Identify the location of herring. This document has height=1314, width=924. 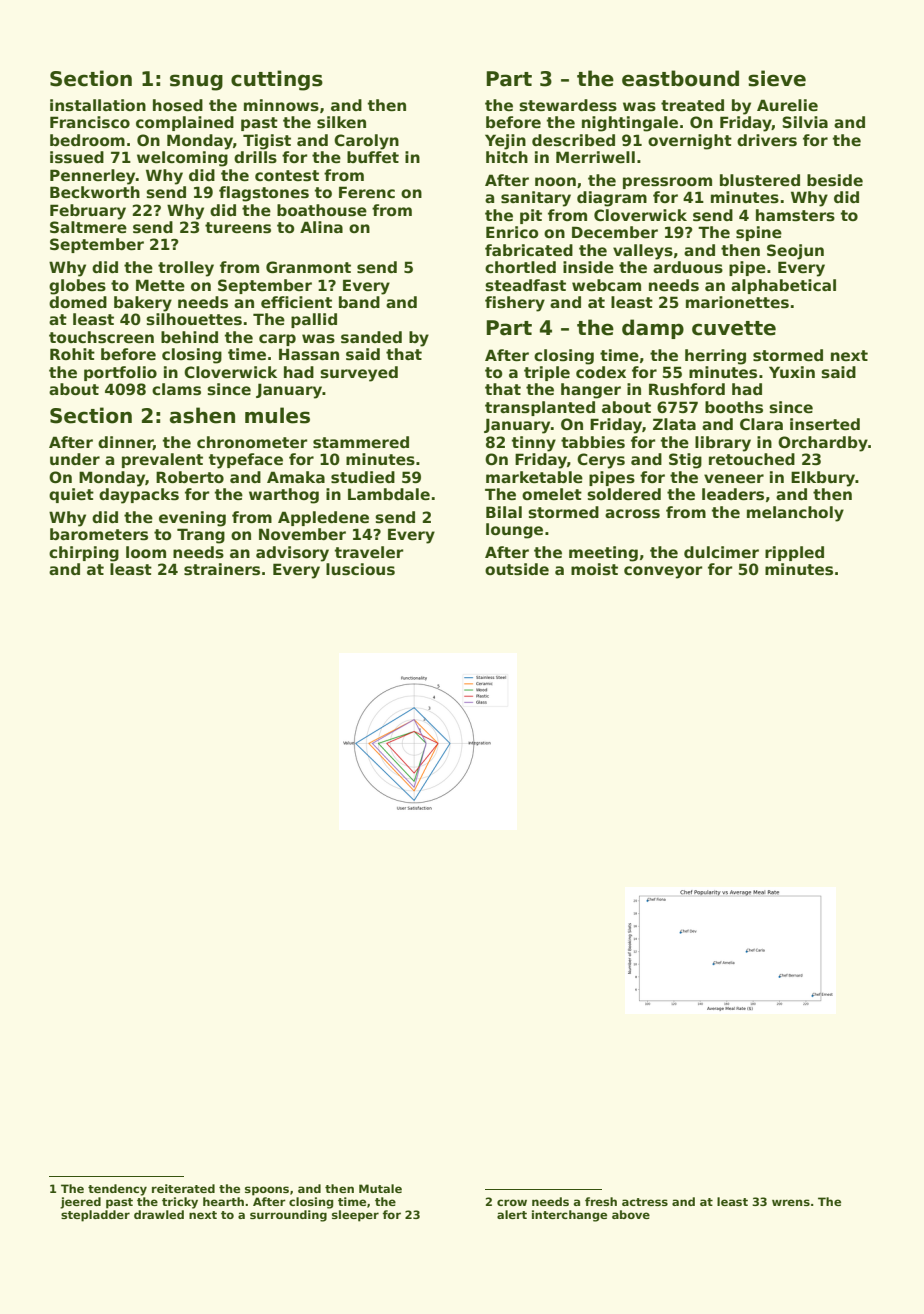
(715, 357).
